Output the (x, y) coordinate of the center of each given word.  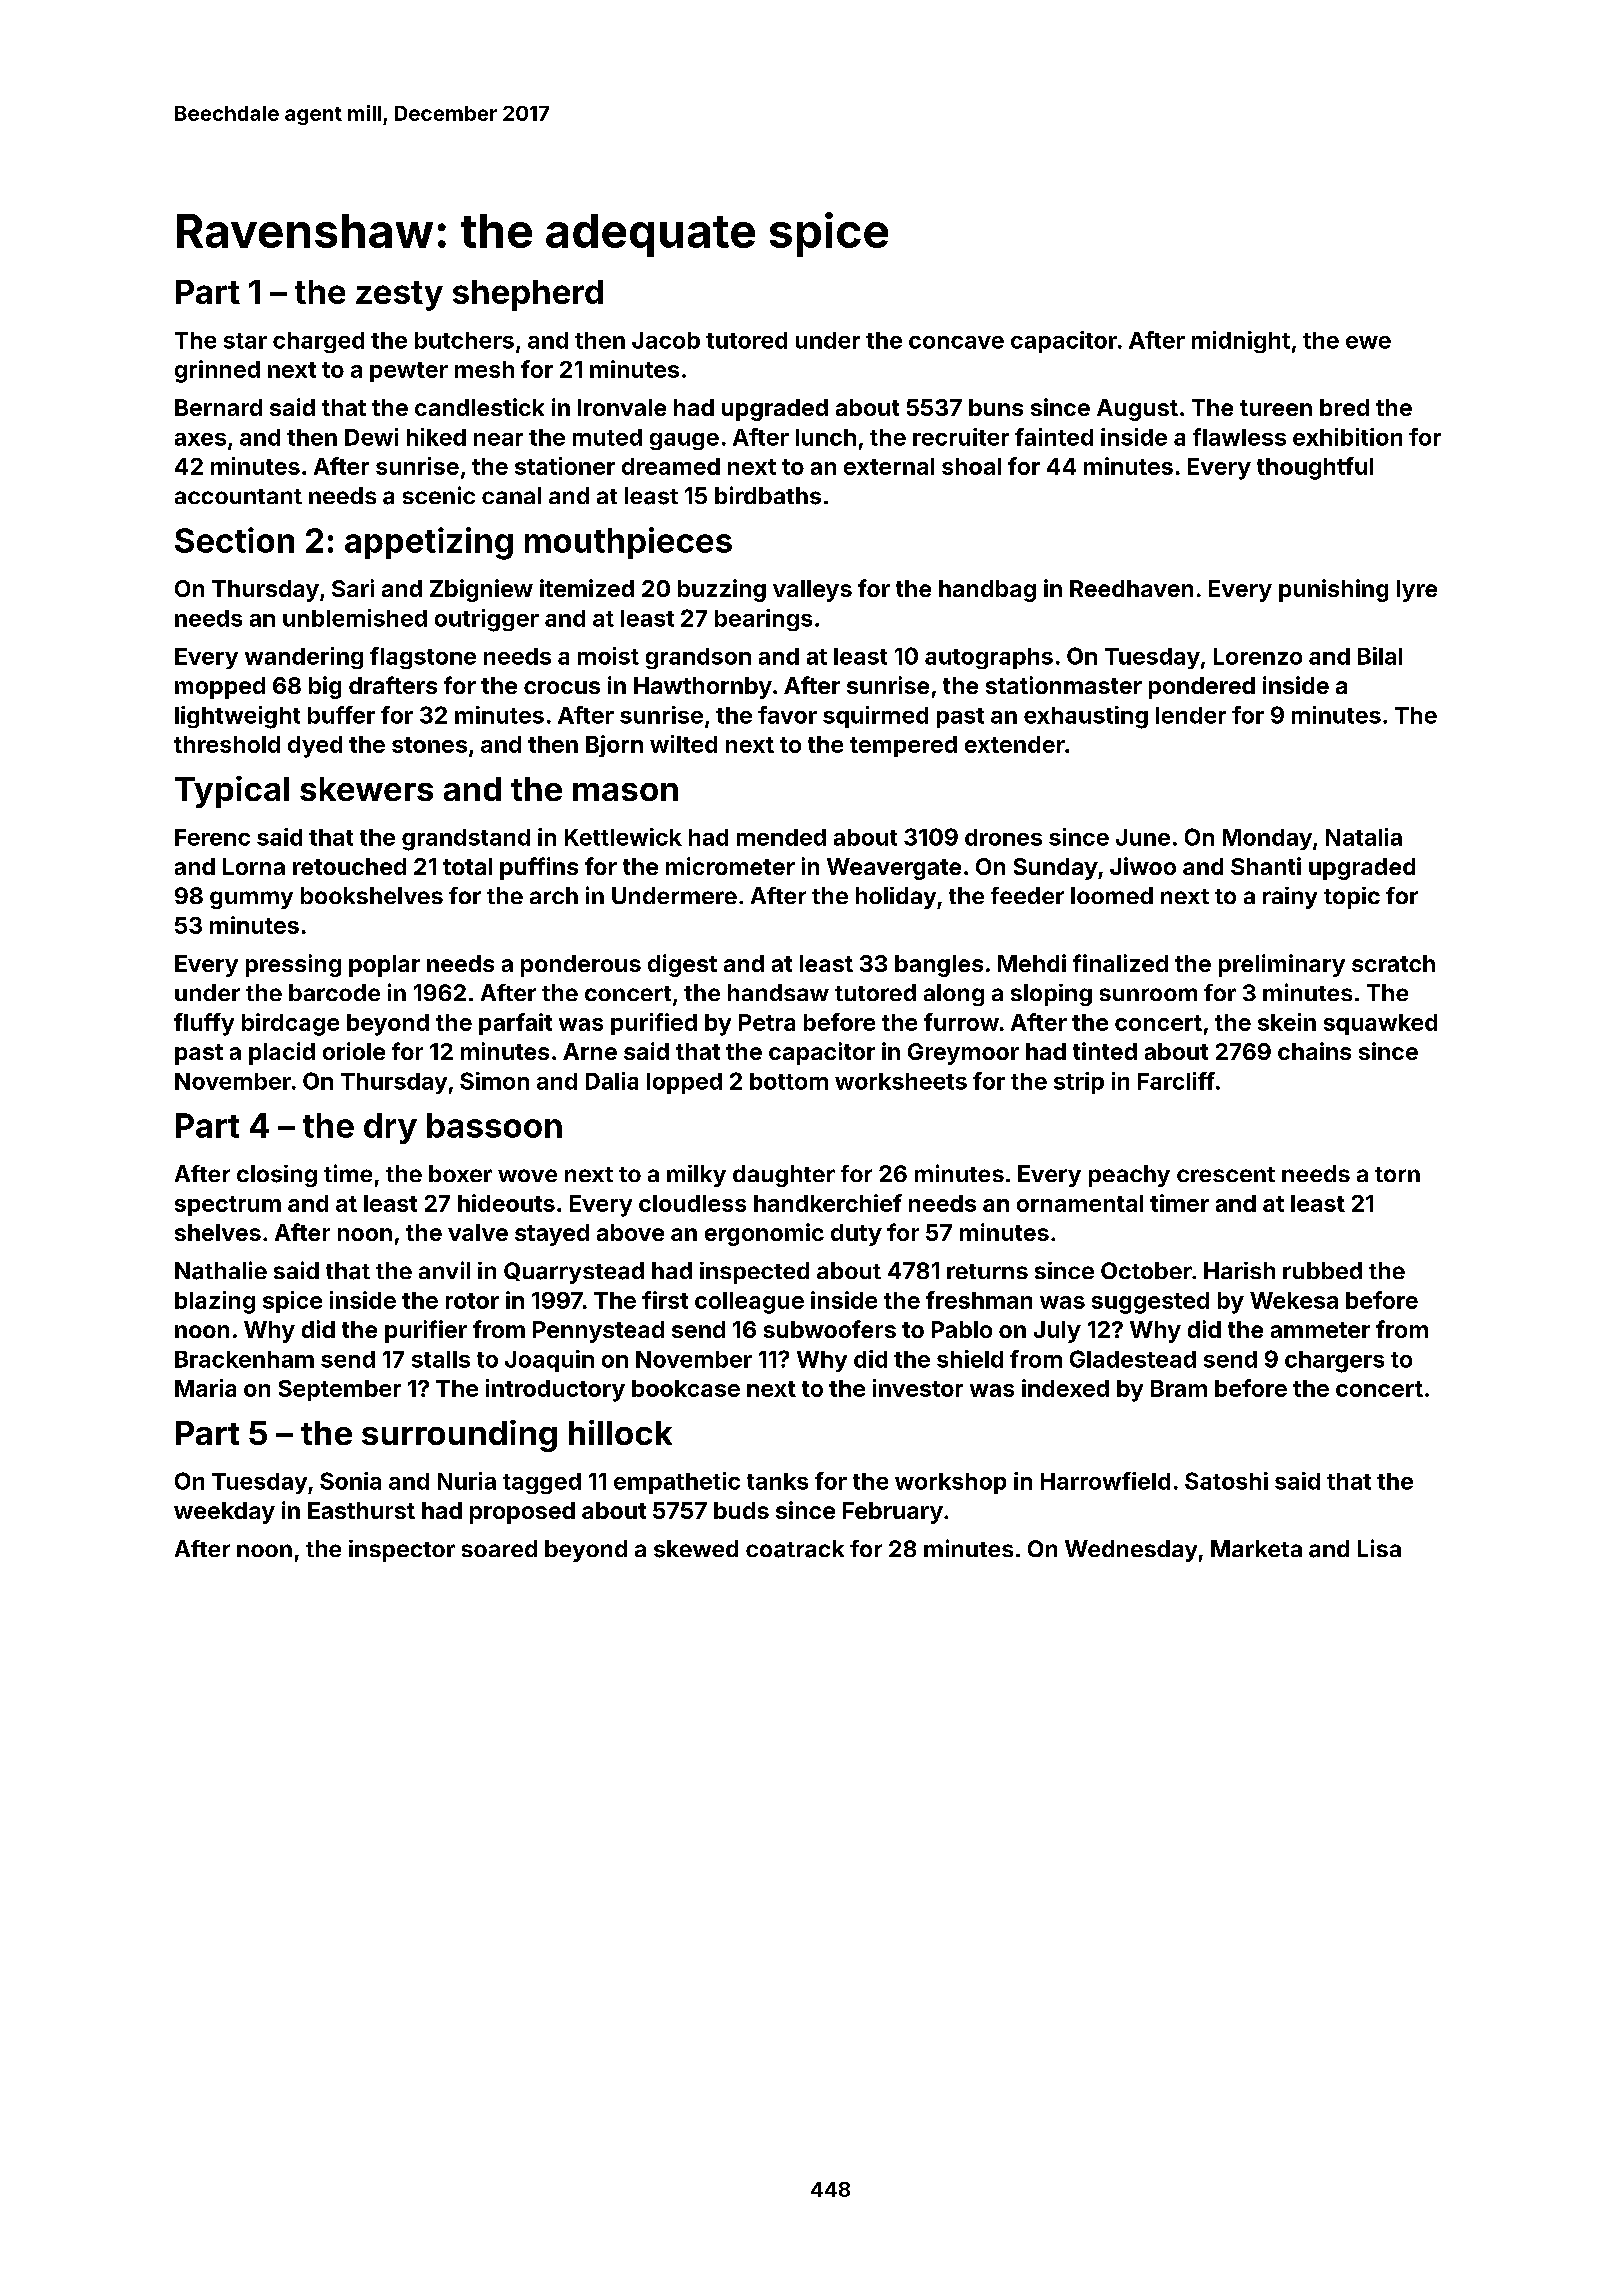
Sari (353, 588)
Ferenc (212, 837)
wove (527, 1175)
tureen (1276, 408)
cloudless (692, 1203)
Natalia (1364, 837)
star (245, 341)
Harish (1239, 1270)
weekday (224, 1513)
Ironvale (622, 407)
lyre (1417, 591)
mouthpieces (628, 543)
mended (781, 837)
